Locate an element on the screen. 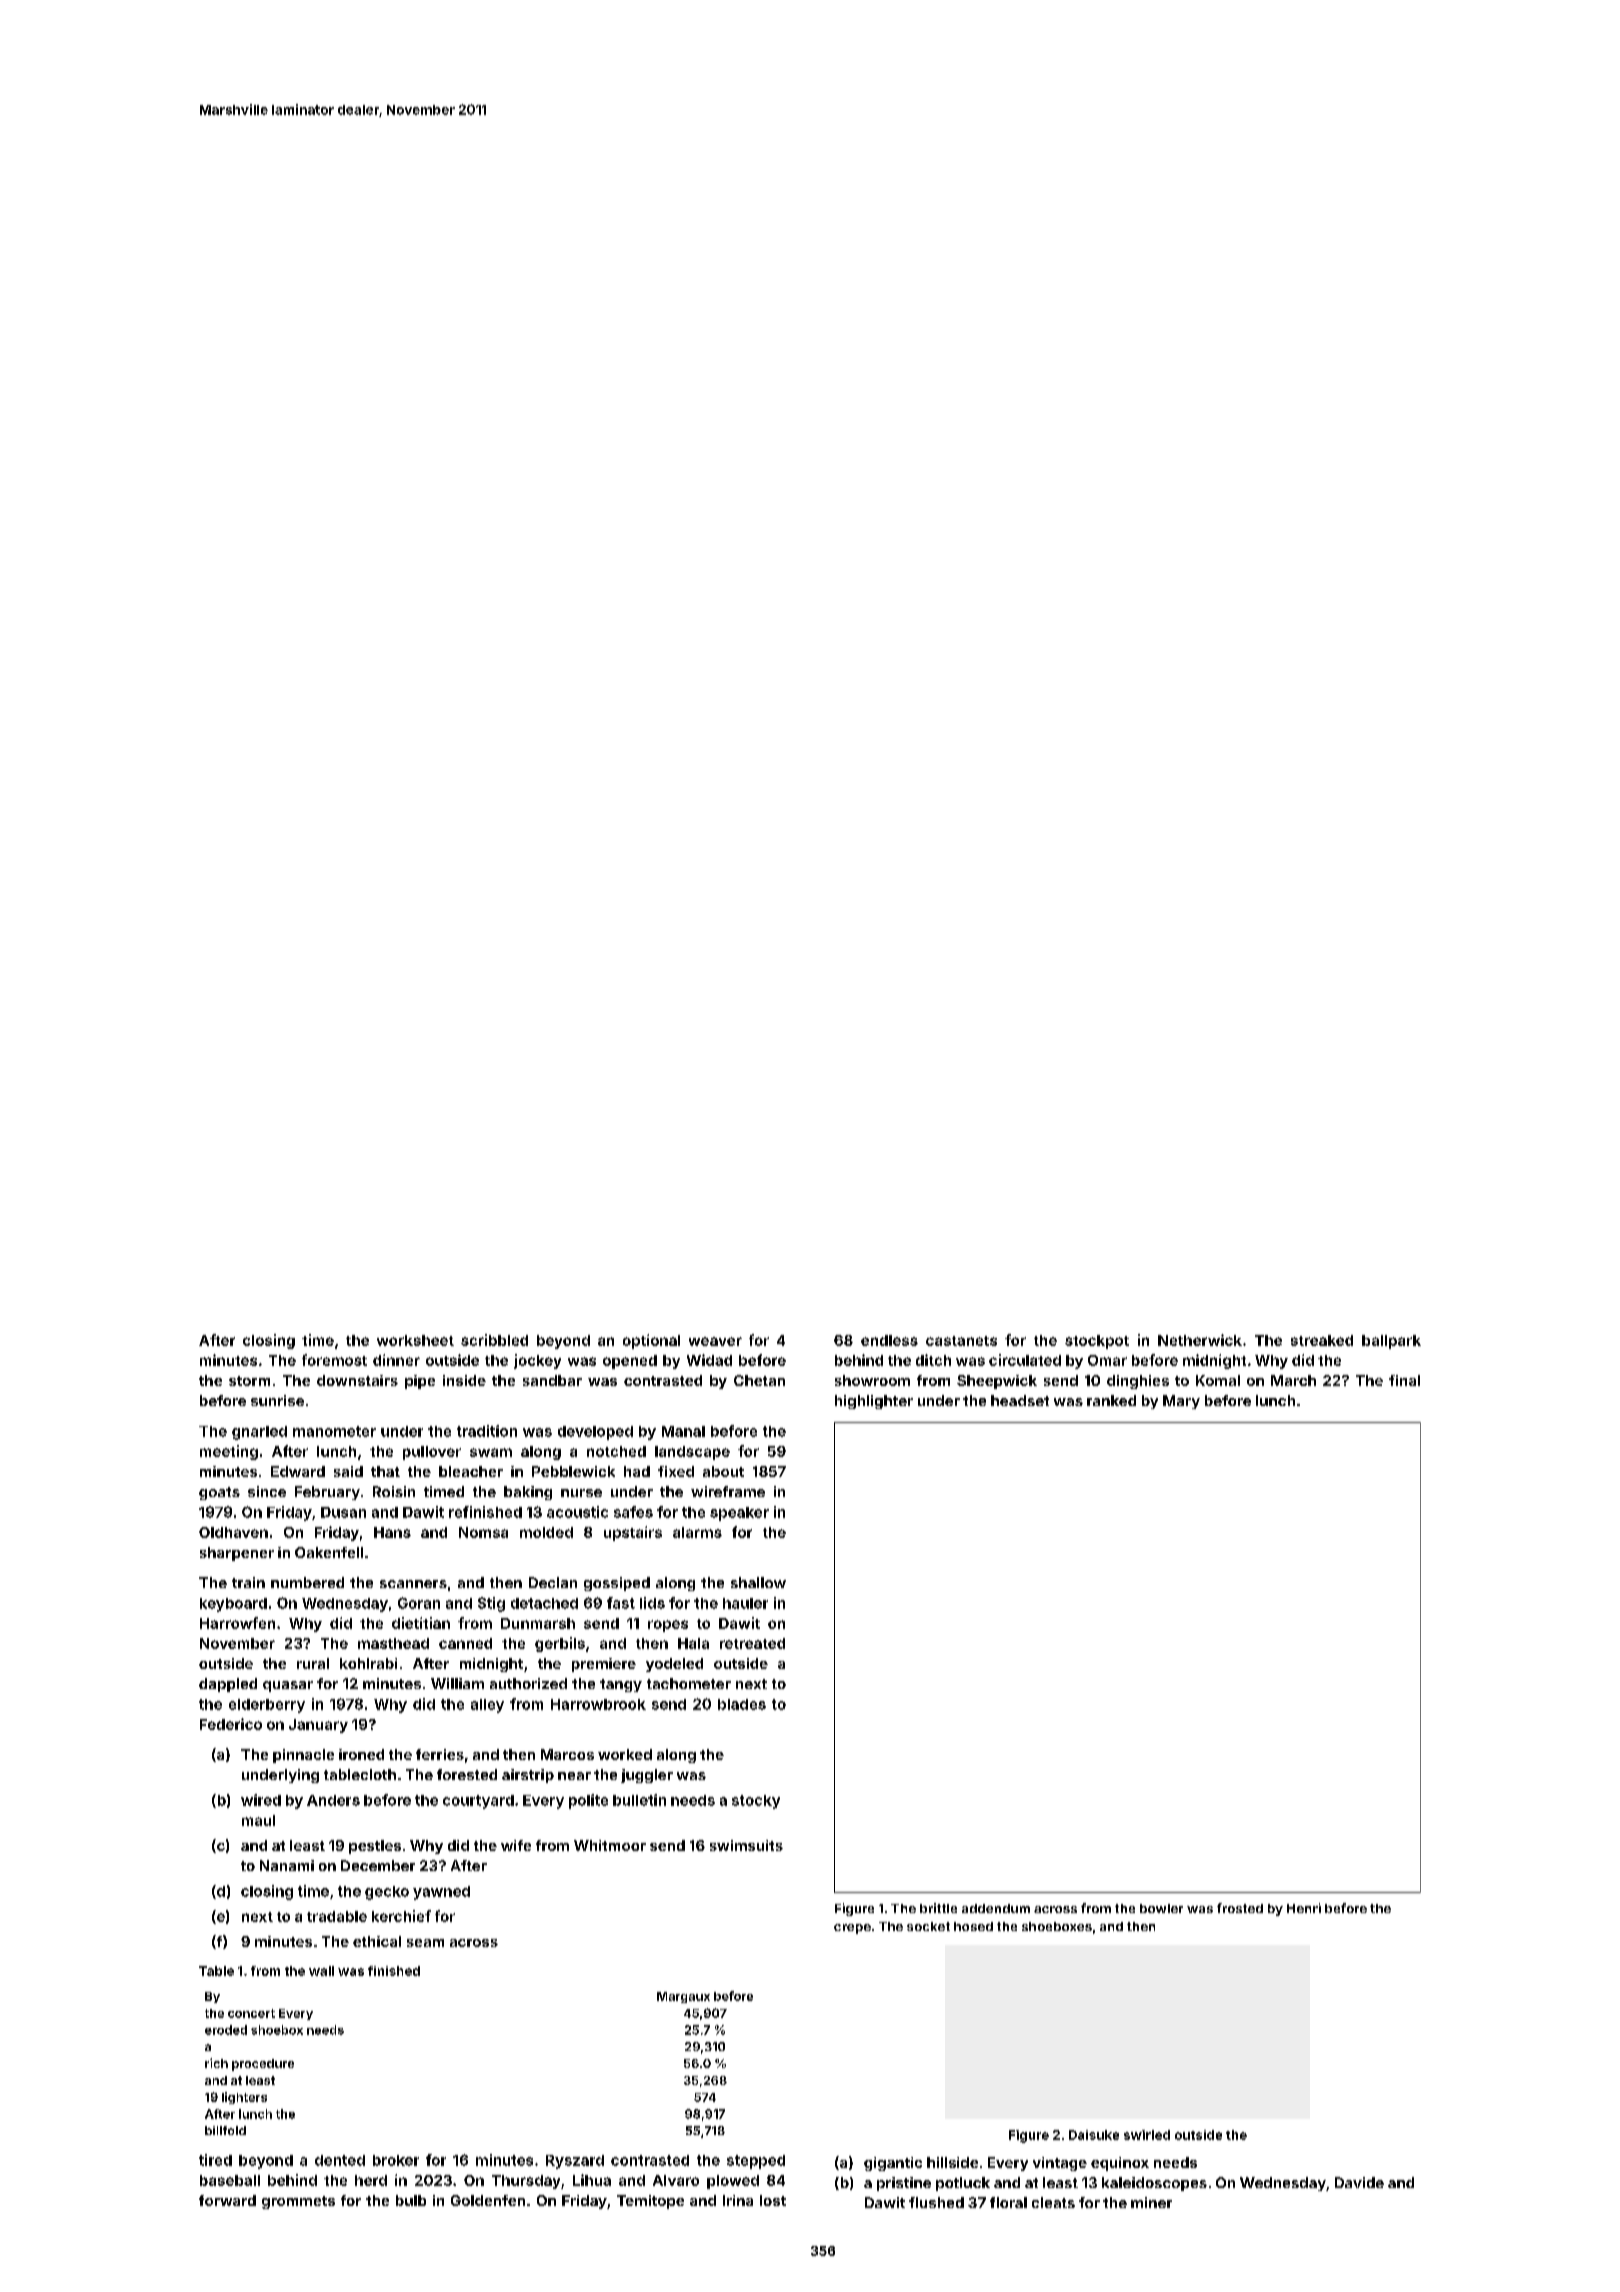  said is located at coordinates (348, 1471).
